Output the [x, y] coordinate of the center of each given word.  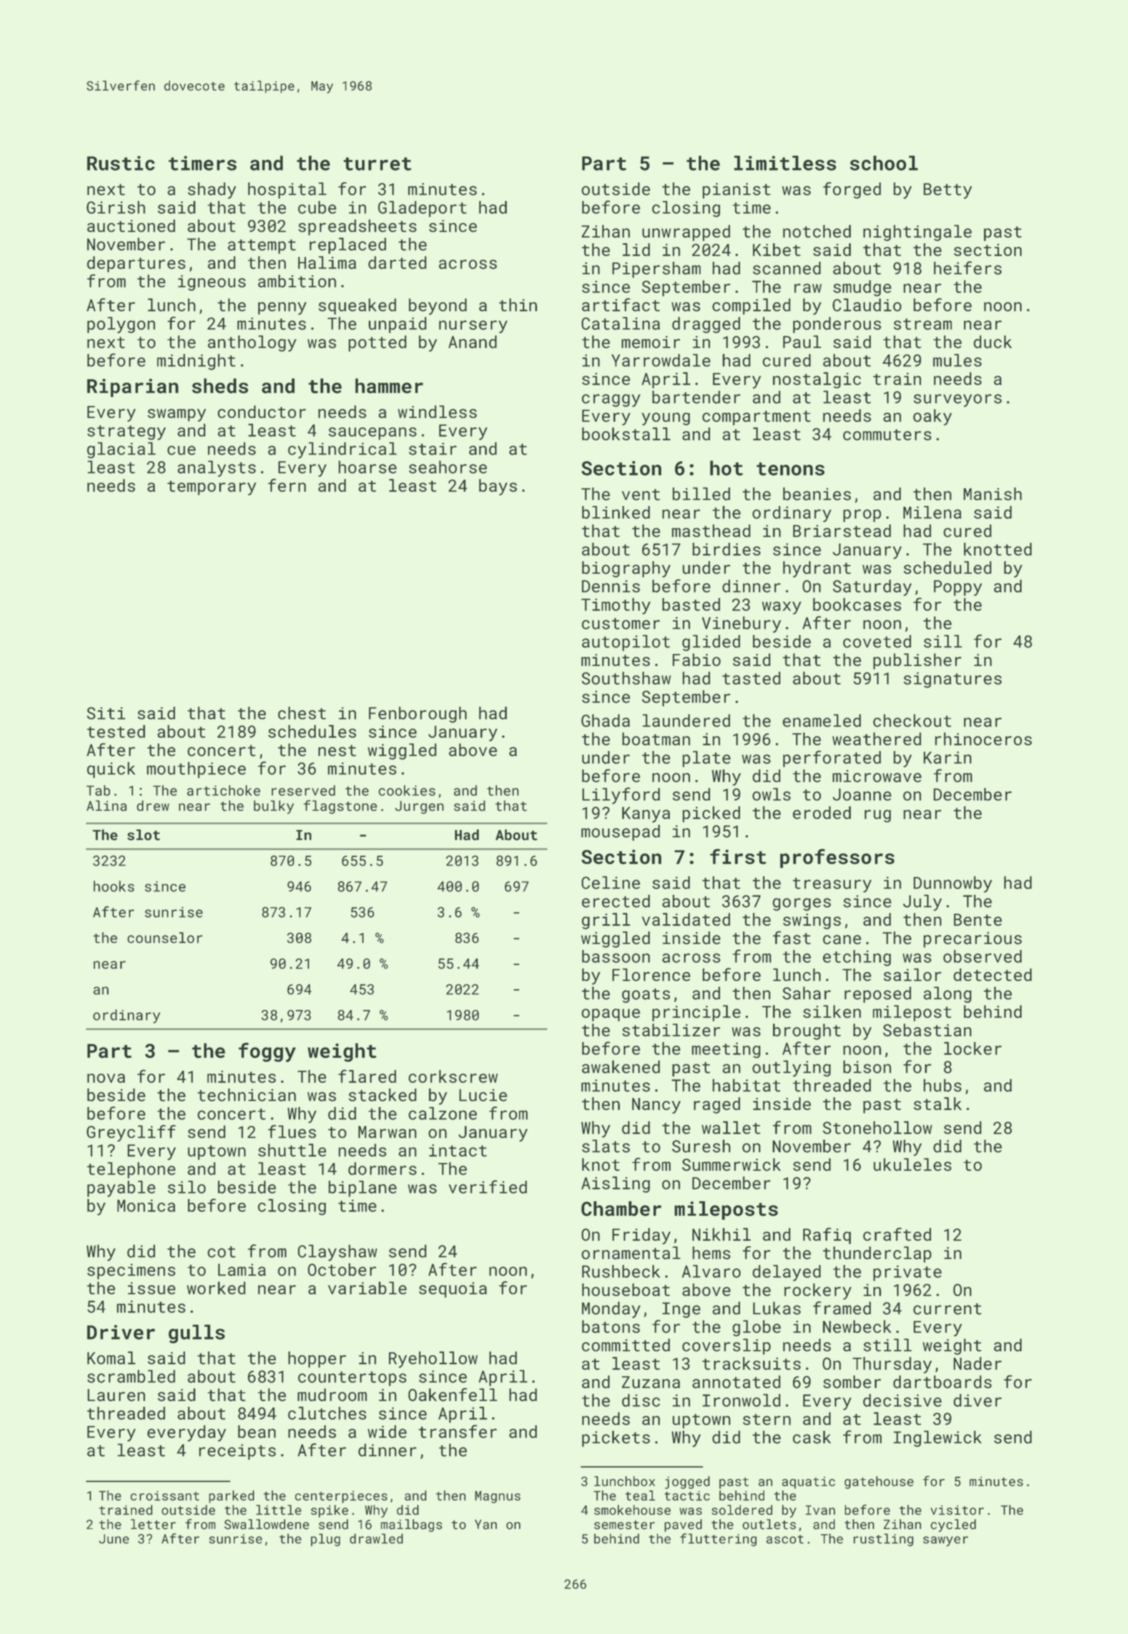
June [114, 1539]
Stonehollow [877, 1127]
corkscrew [453, 1076]
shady [212, 190]
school [884, 163]
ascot [785, 1539]
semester [624, 1525]
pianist [736, 191]
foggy [267, 1052]
